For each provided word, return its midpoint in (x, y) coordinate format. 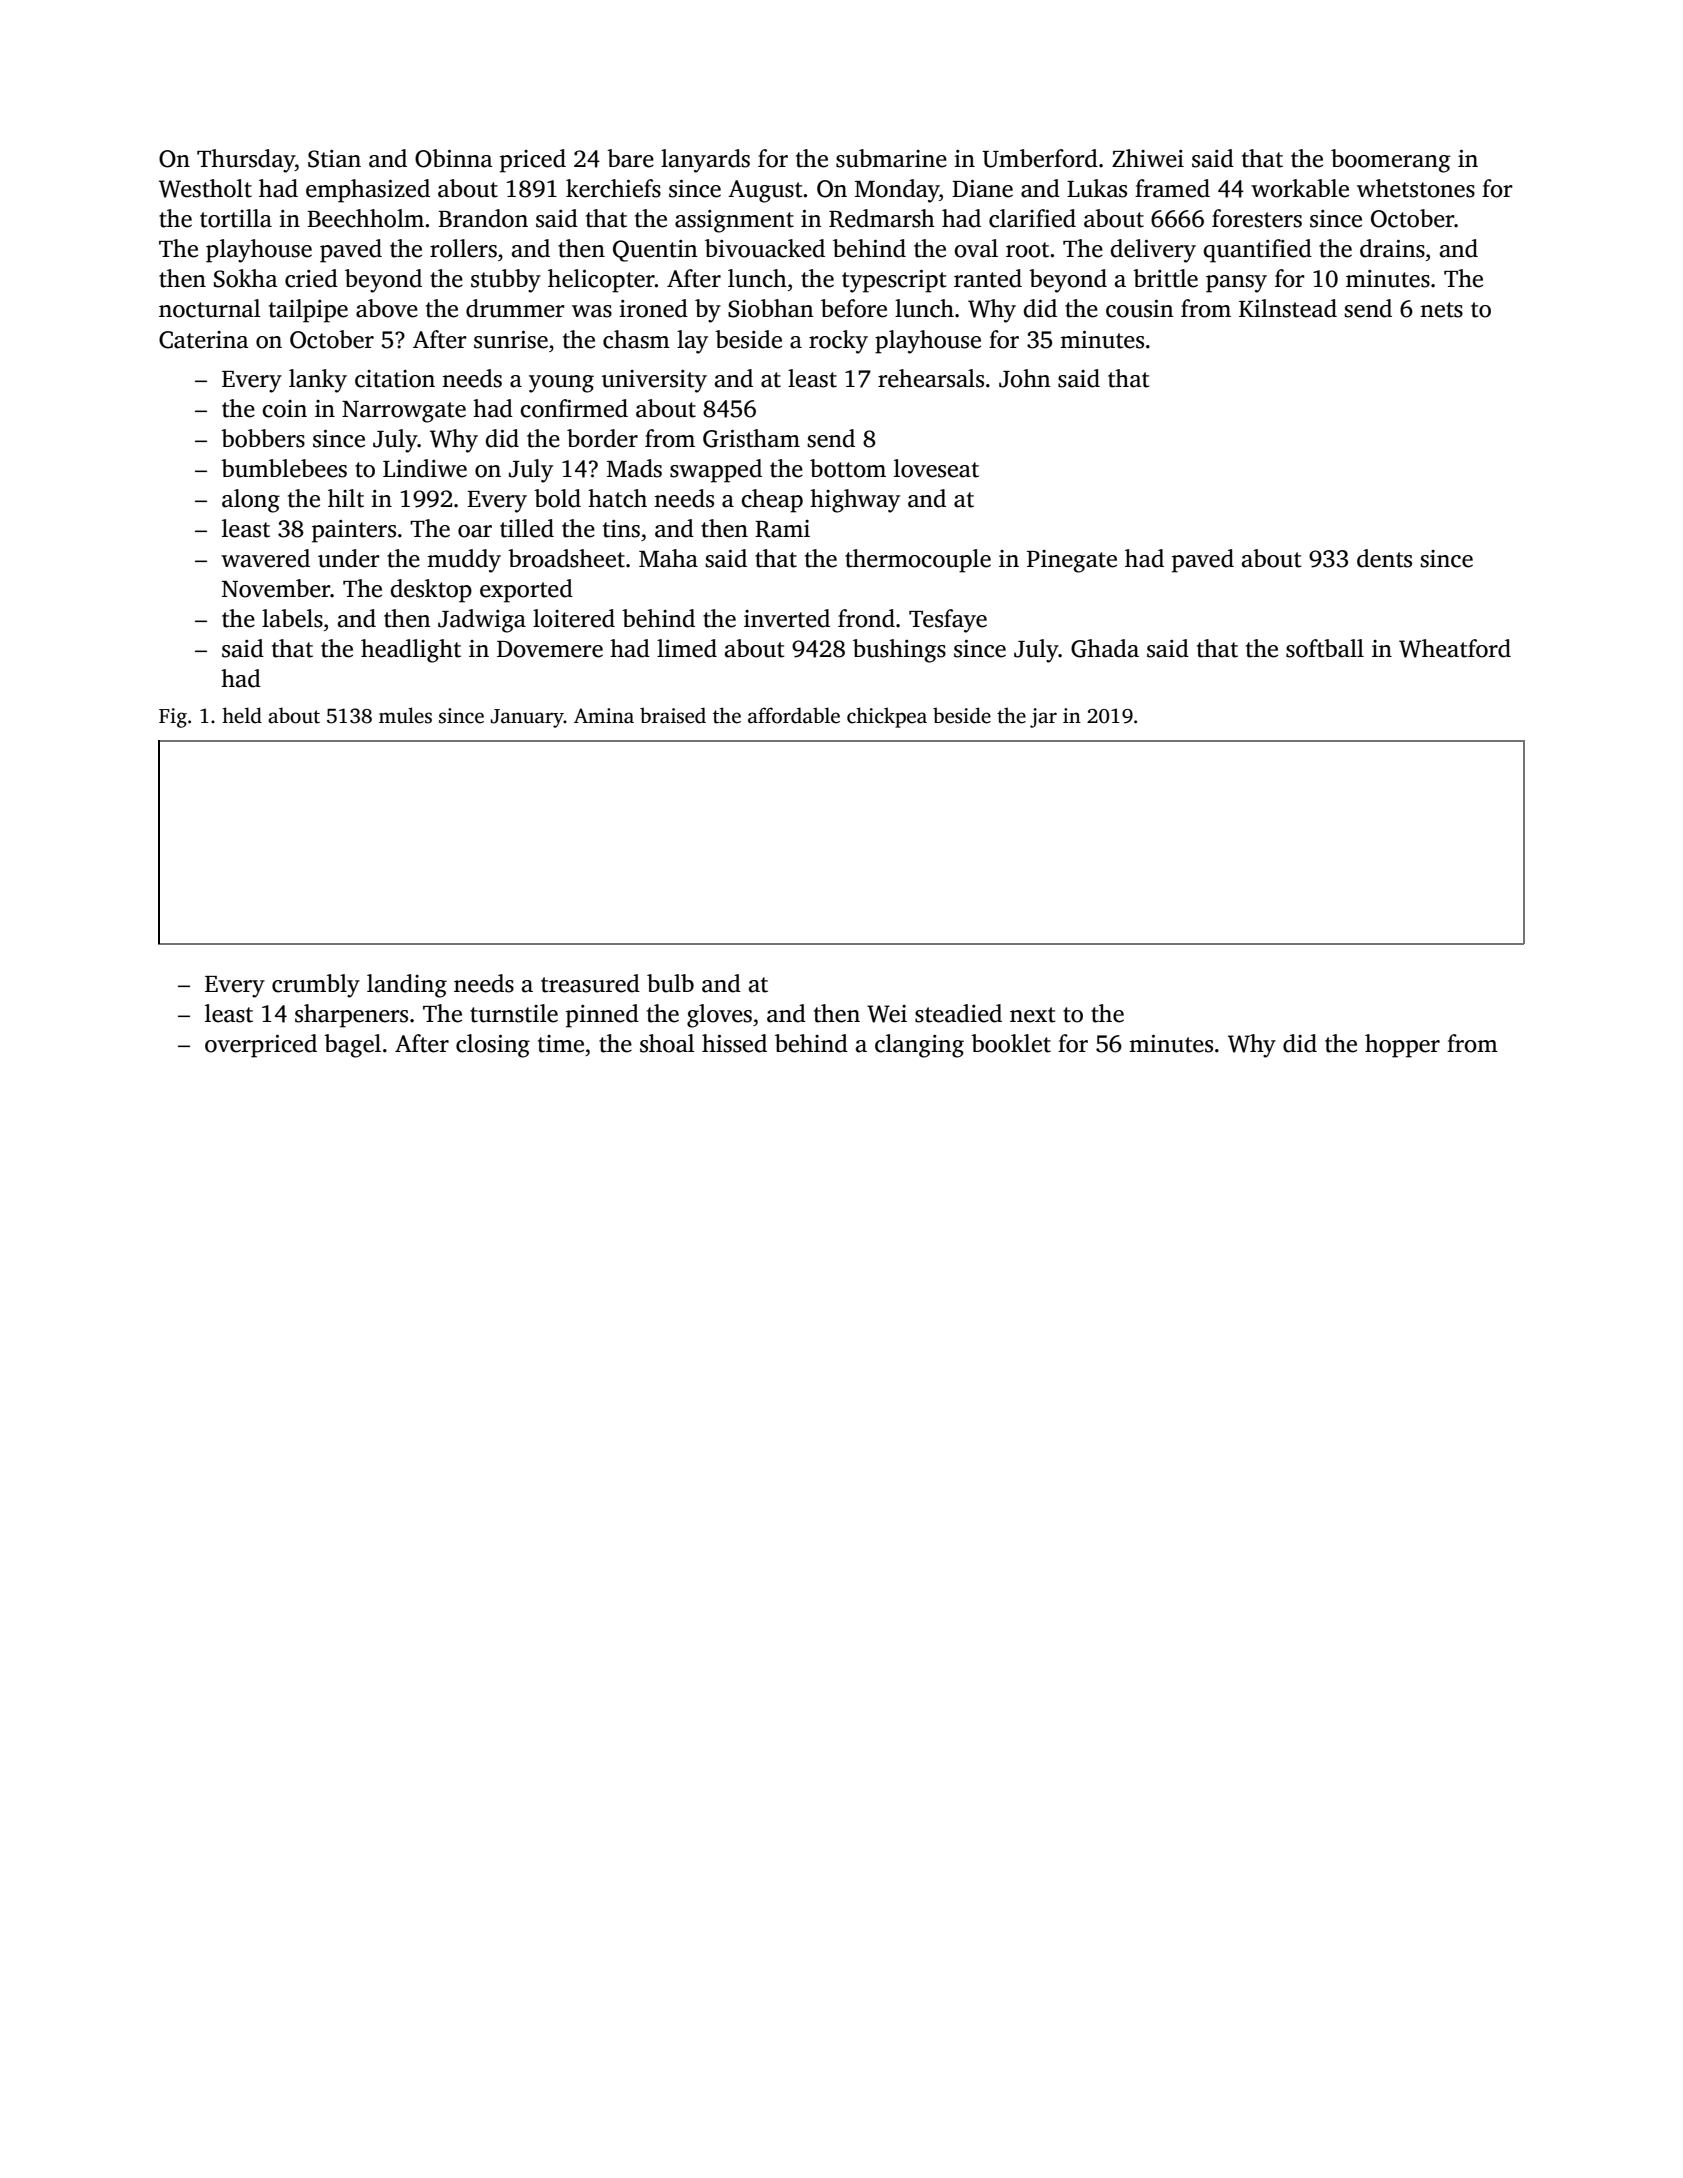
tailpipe (308, 311)
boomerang (1390, 161)
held (242, 715)
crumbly (316, 986)
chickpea (887, 717)
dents (1384, 558)
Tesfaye (948, 621)
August (765, 191)
